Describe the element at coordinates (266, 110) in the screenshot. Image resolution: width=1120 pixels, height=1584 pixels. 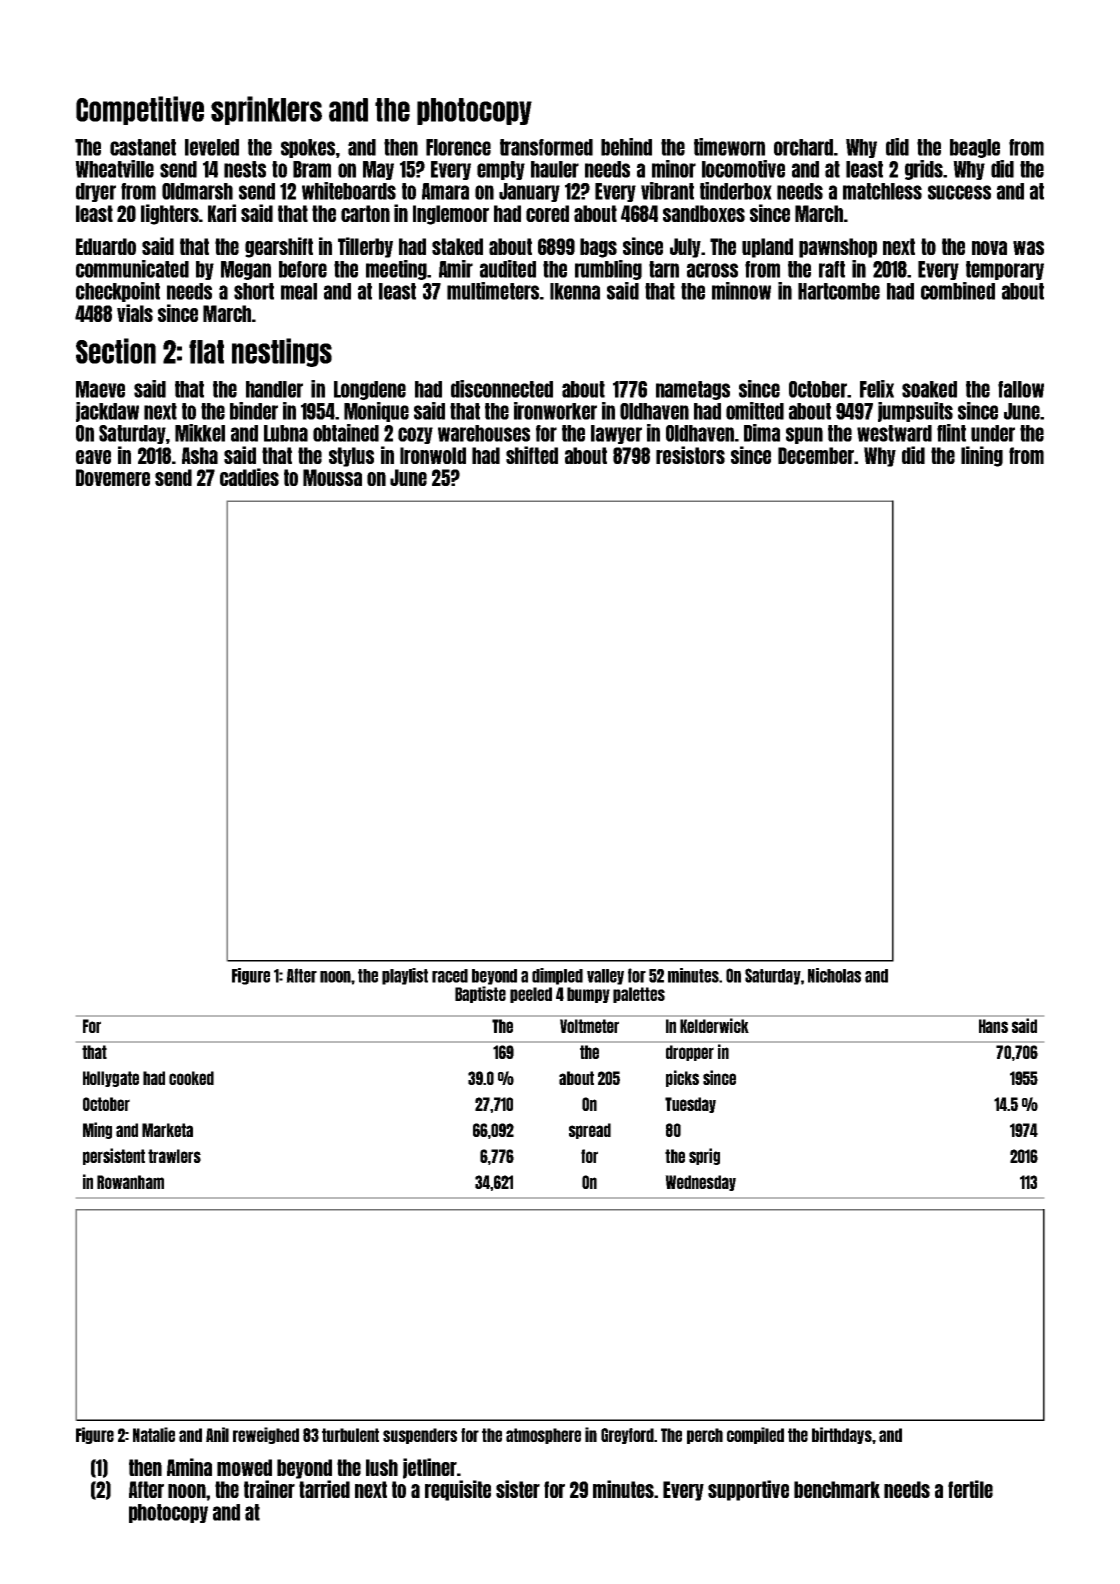
I see `sprinklers` at that location.
